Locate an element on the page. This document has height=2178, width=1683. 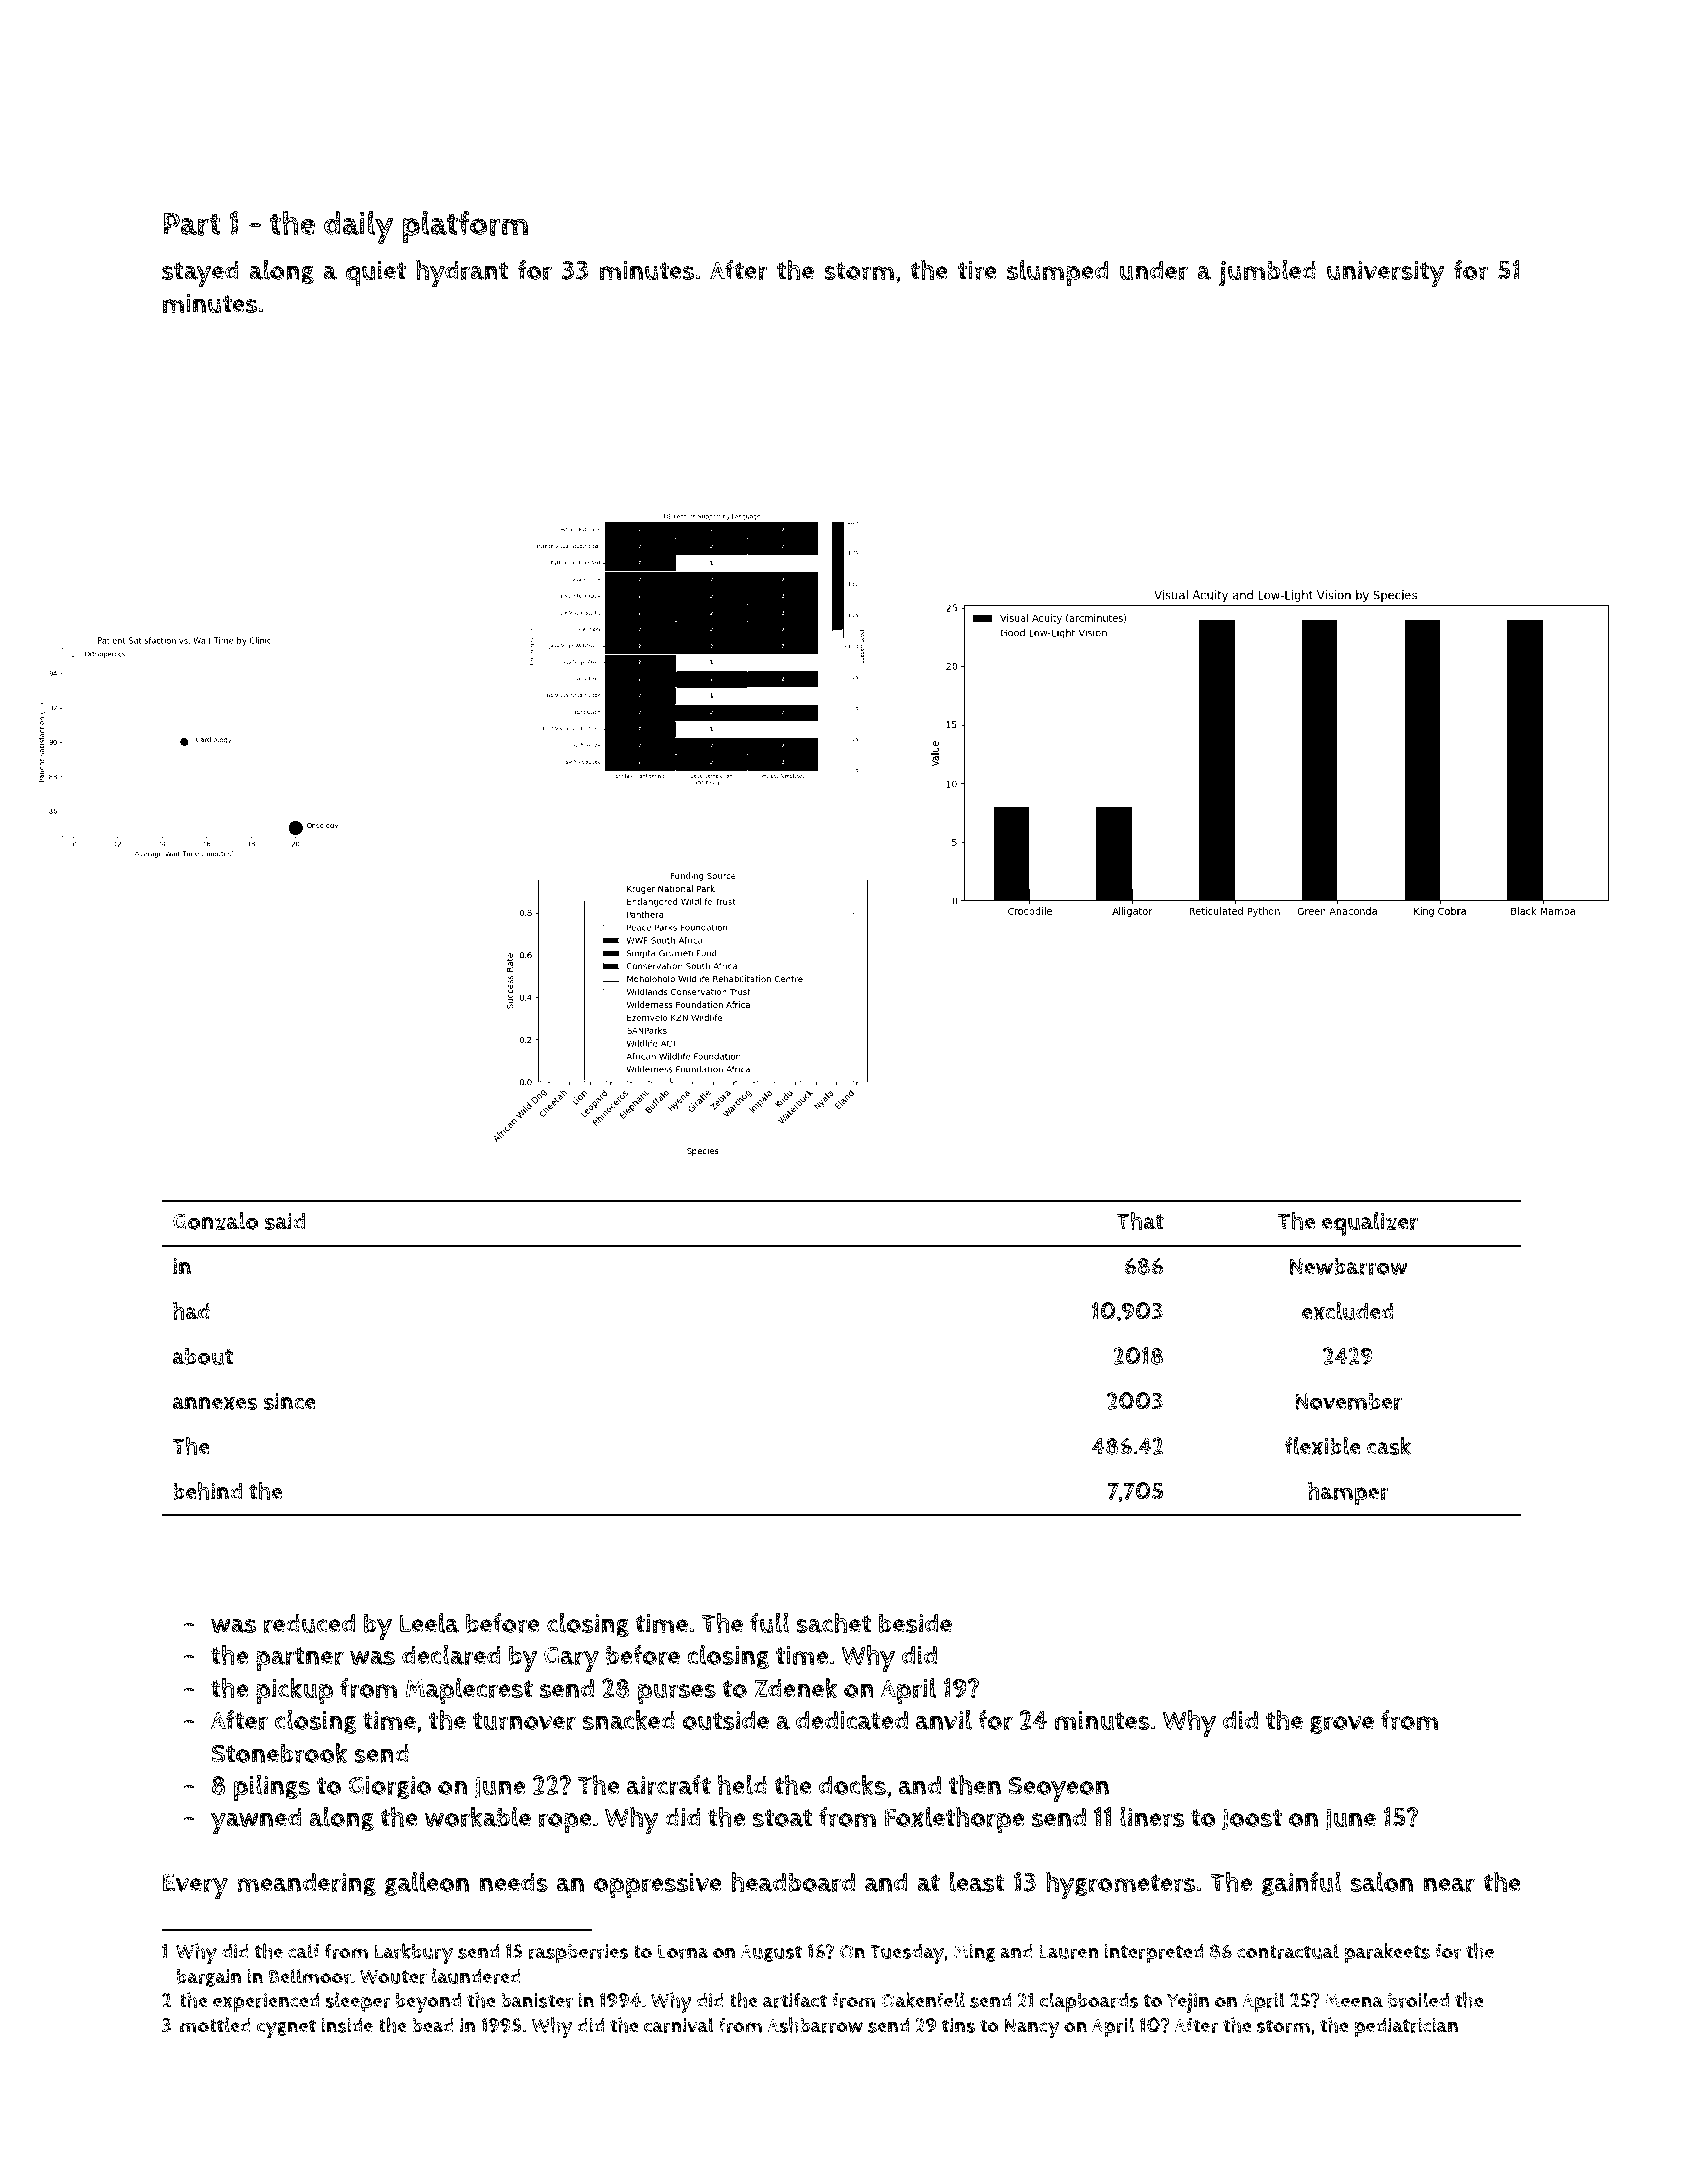
That is located at coordinates (1140, 1221).
